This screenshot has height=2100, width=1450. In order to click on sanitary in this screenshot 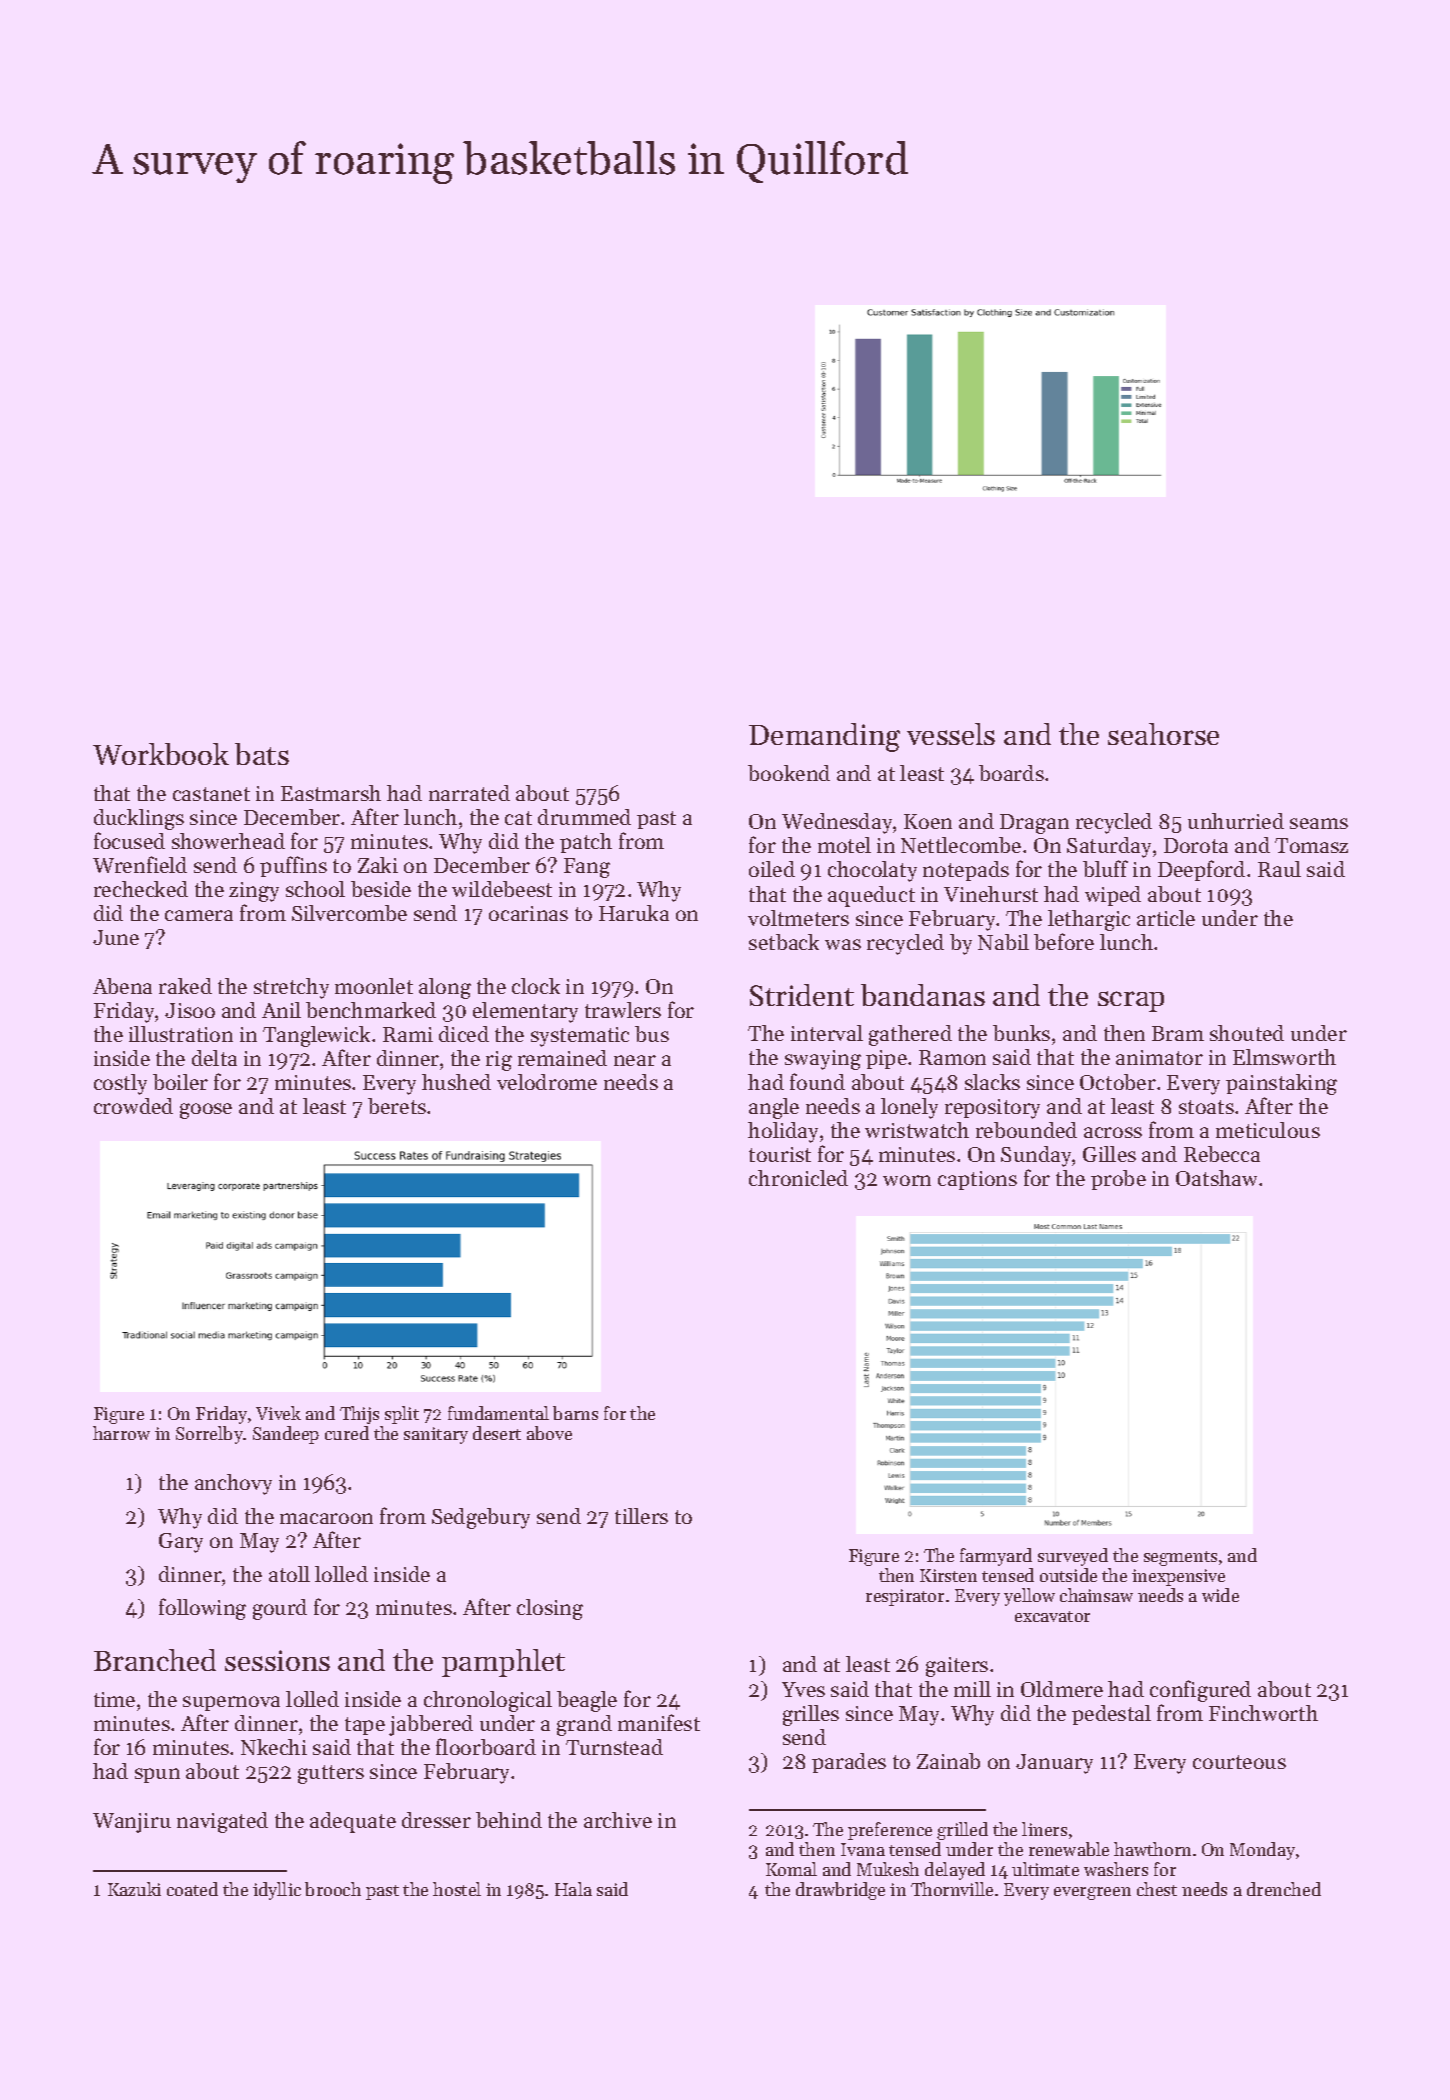, I will do `click(436, 1435)`.
